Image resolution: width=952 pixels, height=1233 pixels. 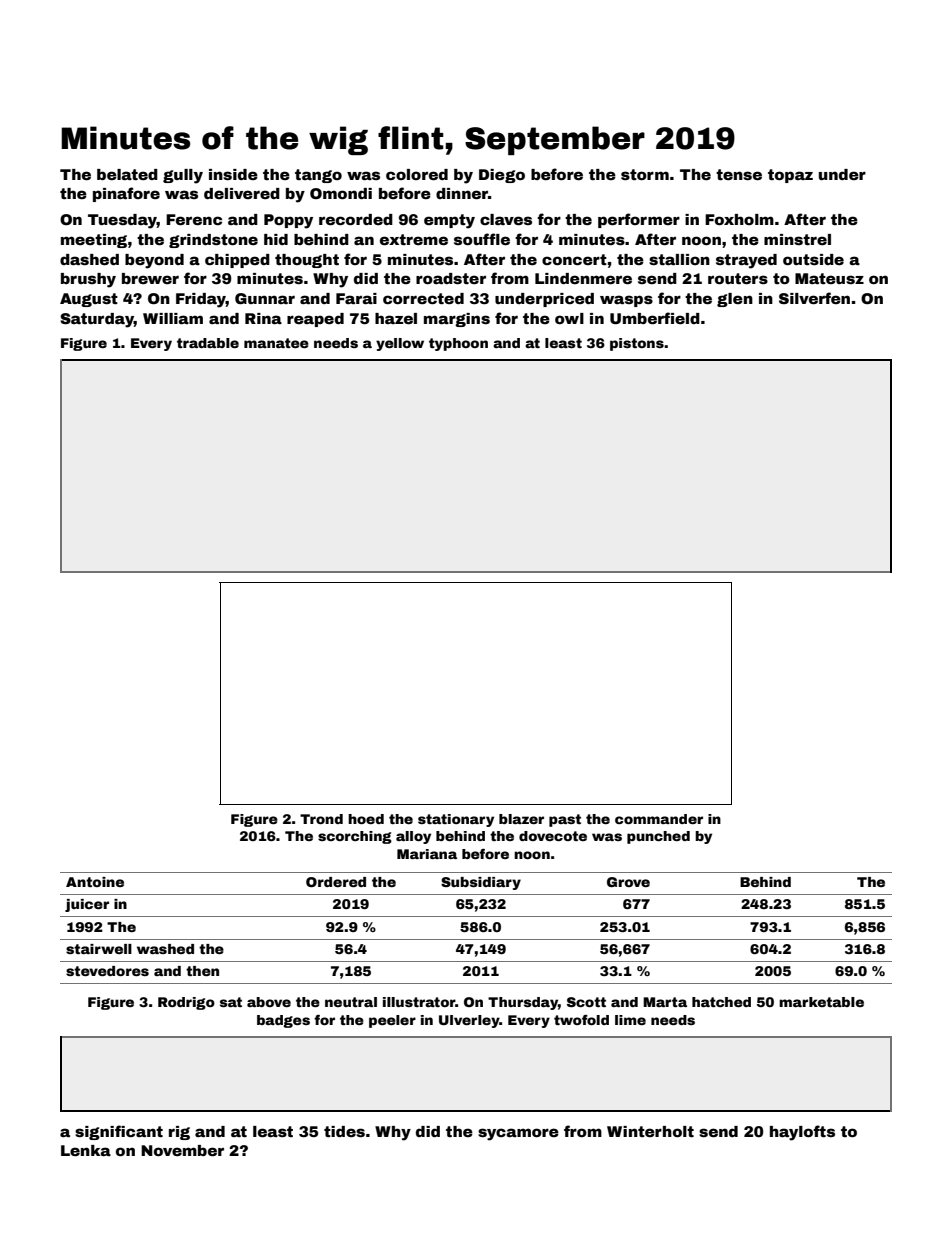 I want to click on hatched, so click(x=721, y=1002).
